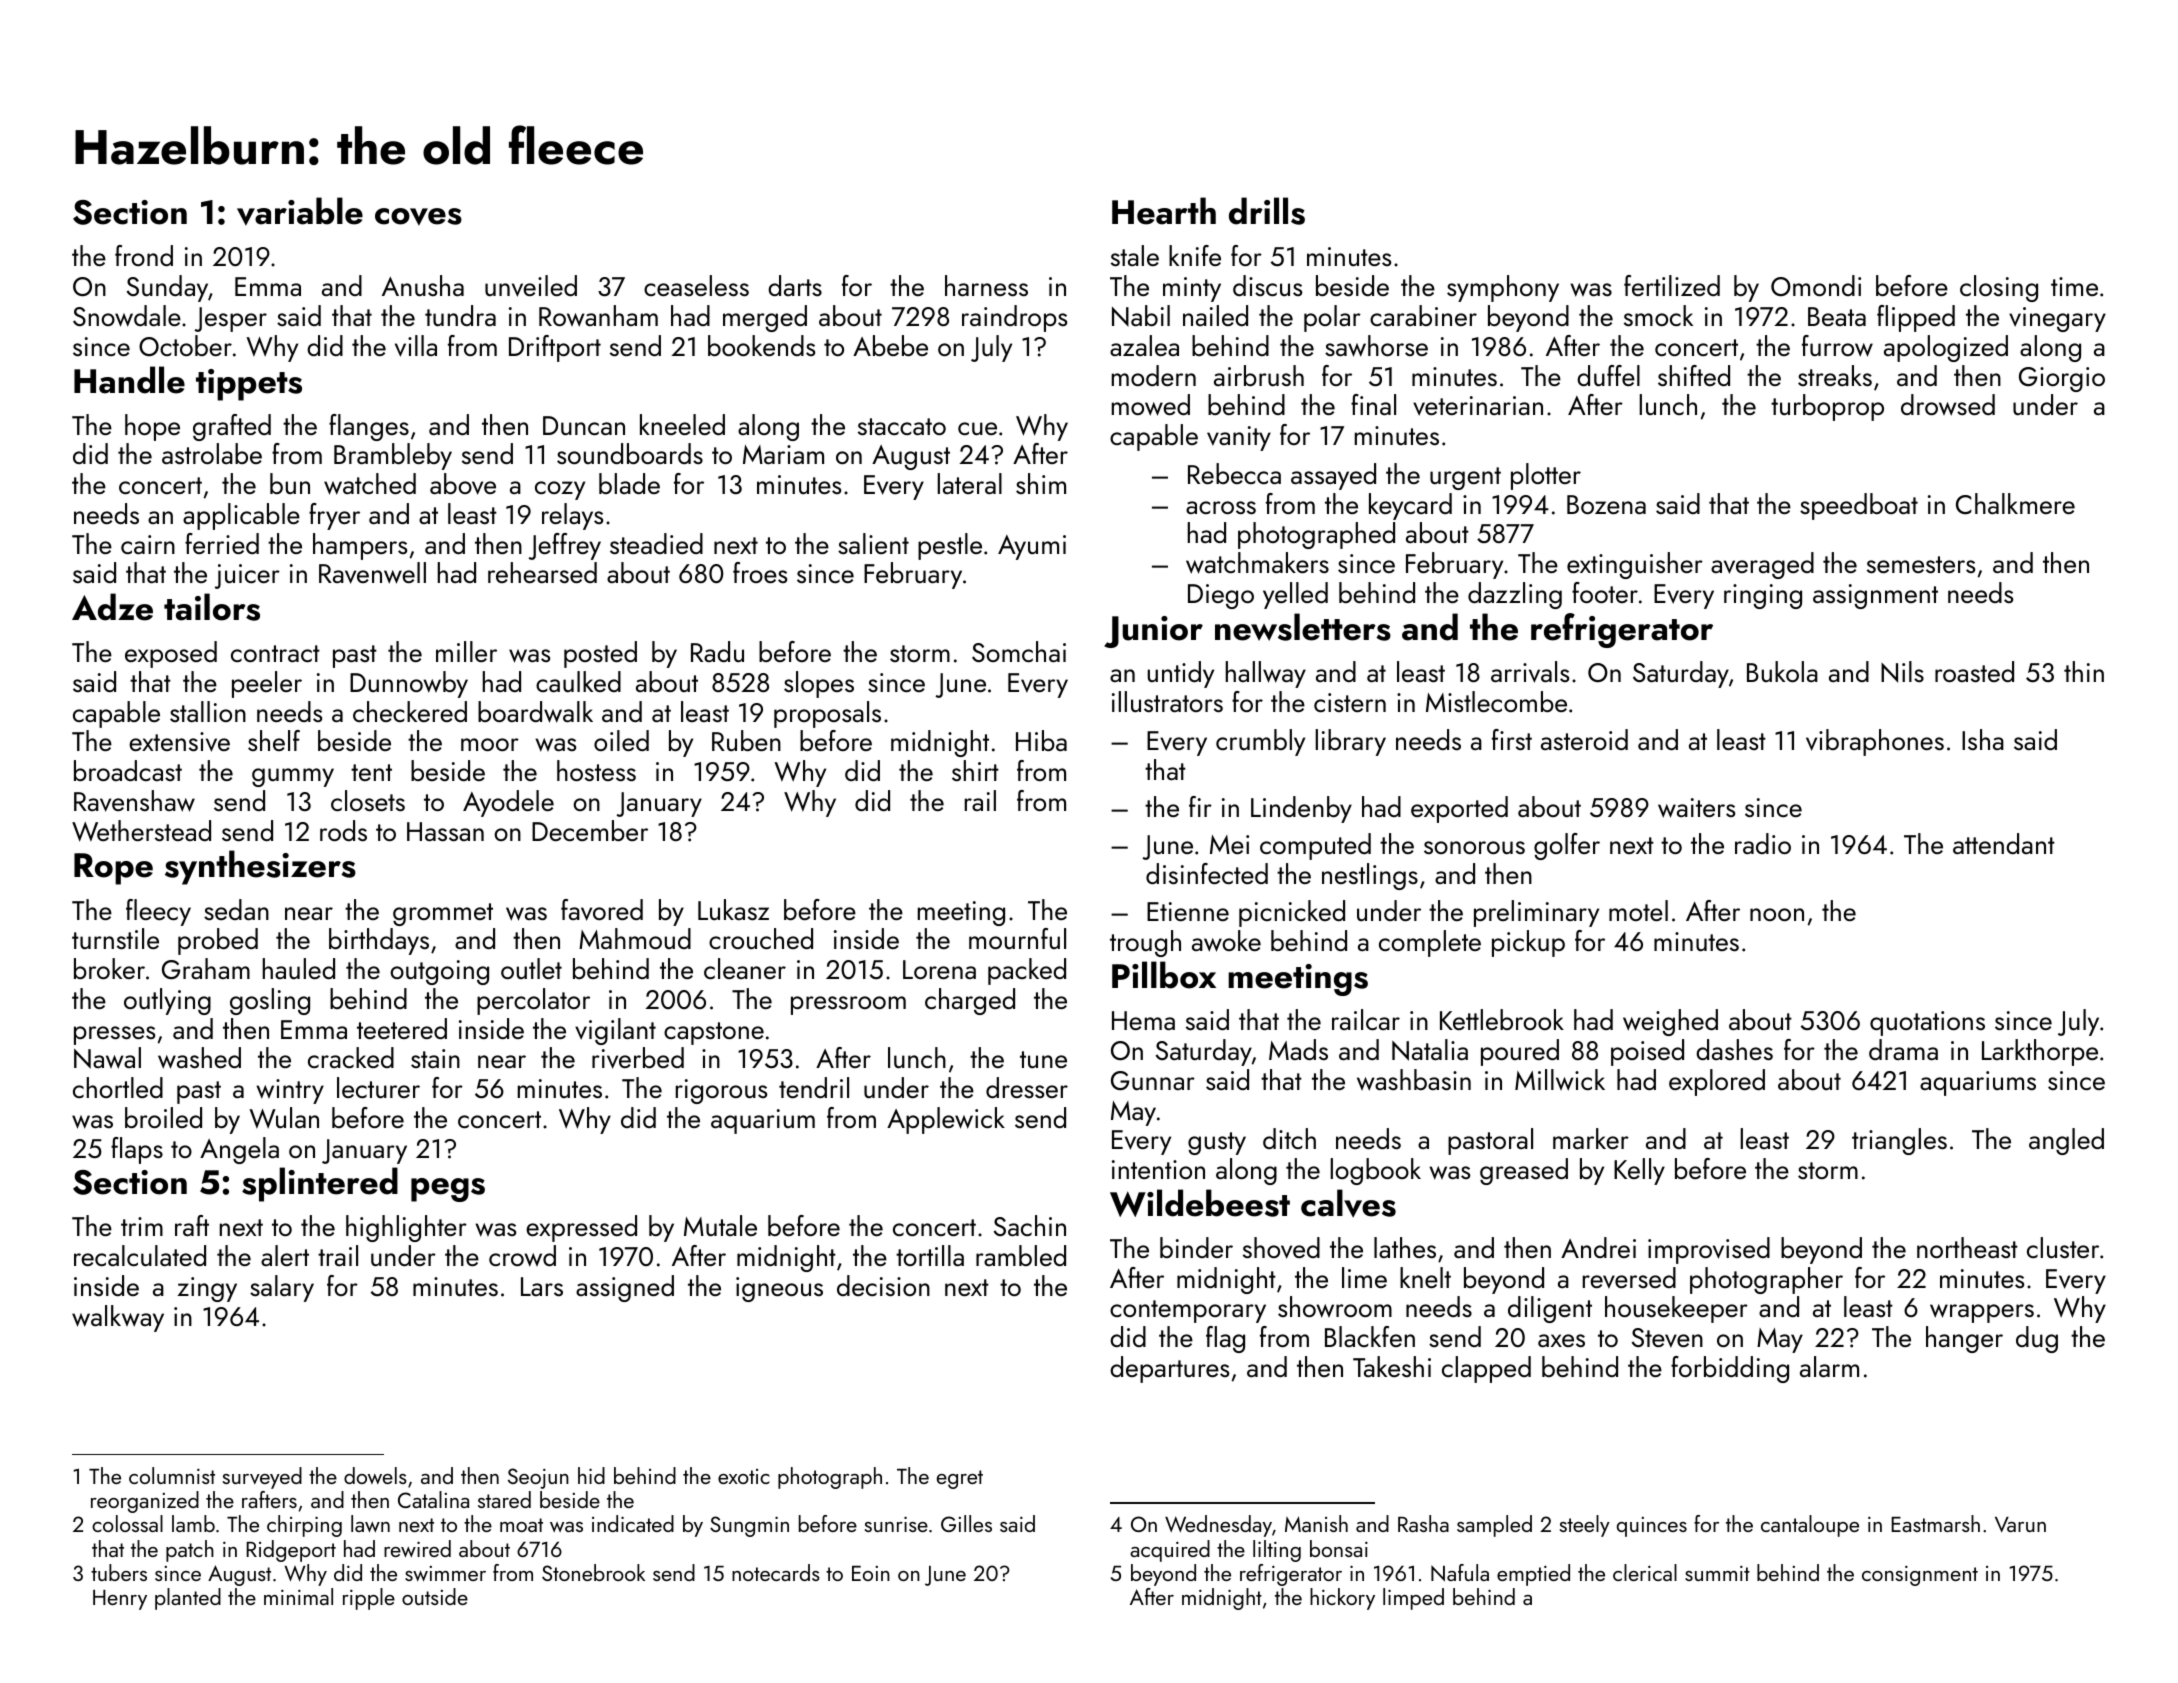  Describe the element at coordinates (2004, 843) in the image. I see `attendant` at that location.
